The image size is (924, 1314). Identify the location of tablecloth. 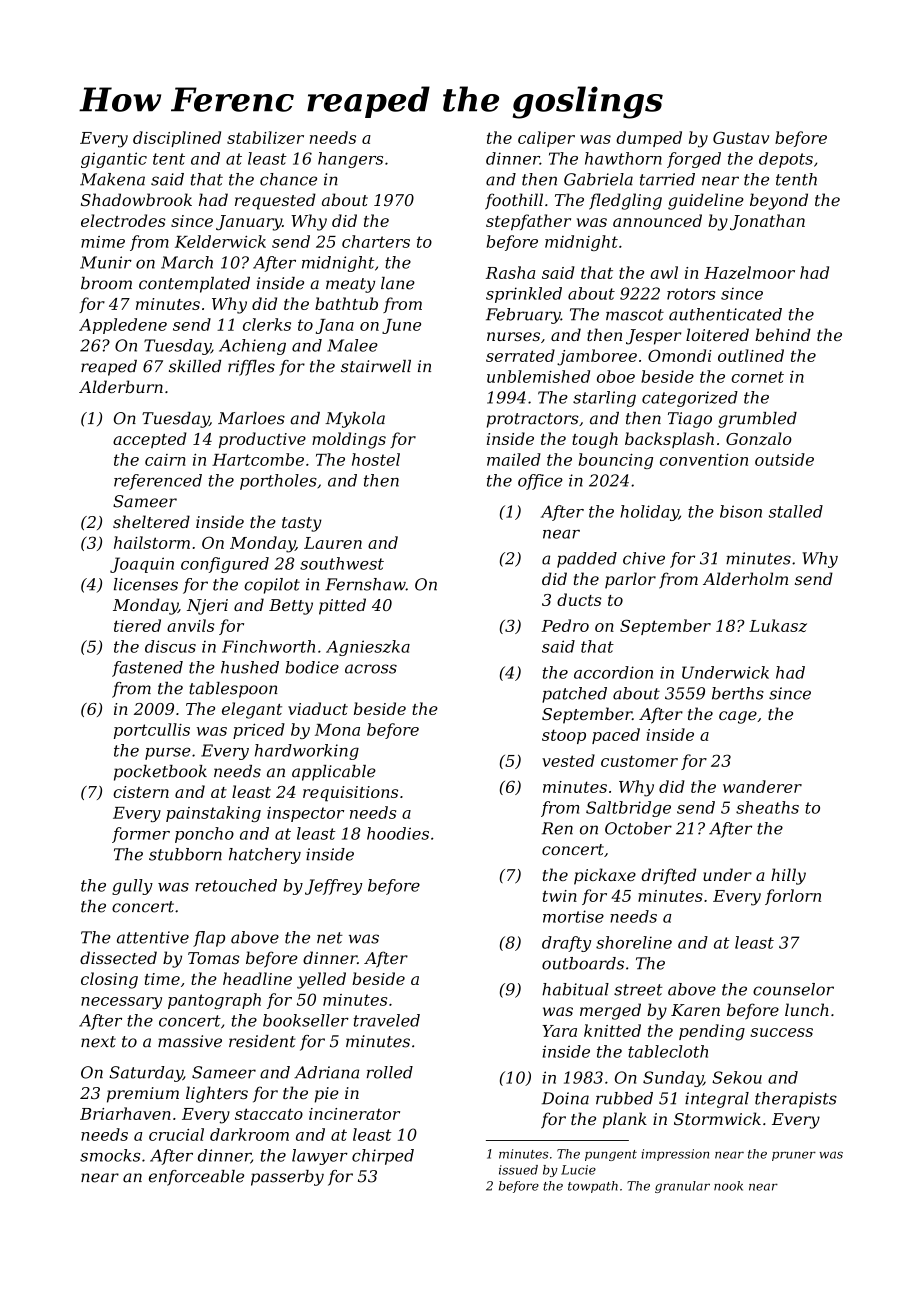
(668, 1051).
